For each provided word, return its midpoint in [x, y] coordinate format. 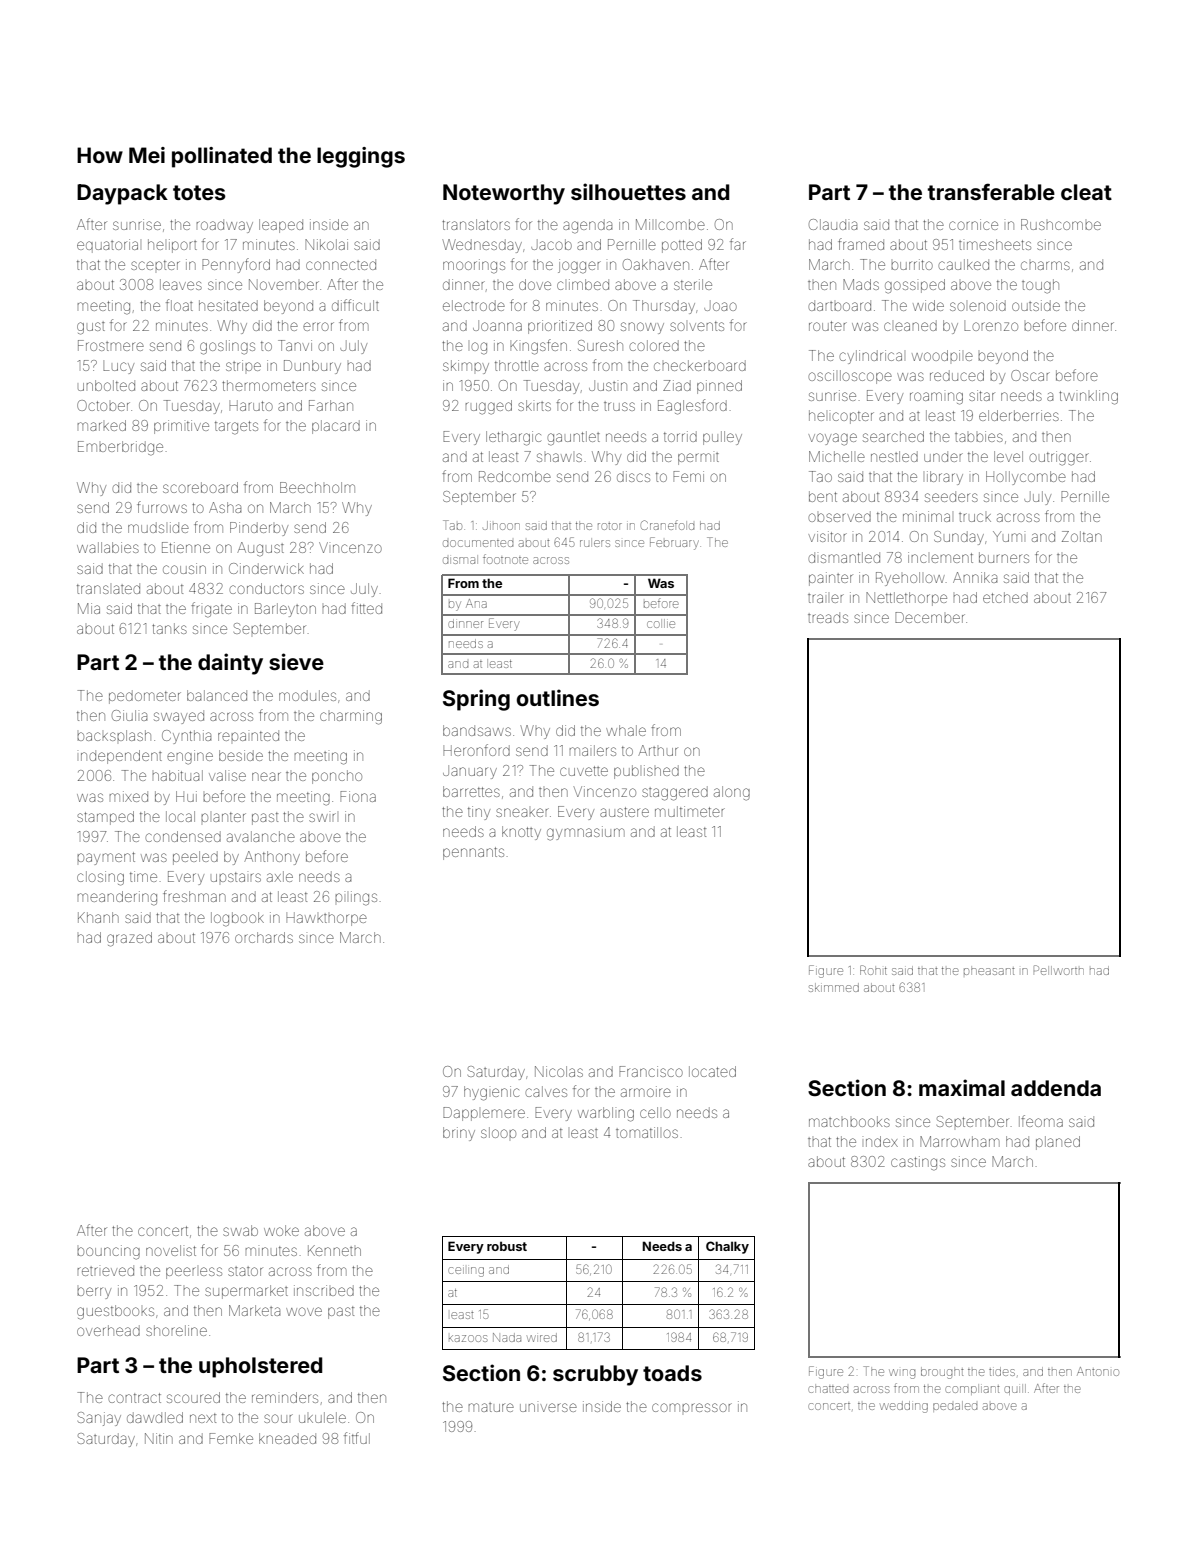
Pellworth [1059, 970]
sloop [498, 1132]
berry [94, 1293]
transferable [991, 191]
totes [199, 192]
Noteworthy [504, 194]
